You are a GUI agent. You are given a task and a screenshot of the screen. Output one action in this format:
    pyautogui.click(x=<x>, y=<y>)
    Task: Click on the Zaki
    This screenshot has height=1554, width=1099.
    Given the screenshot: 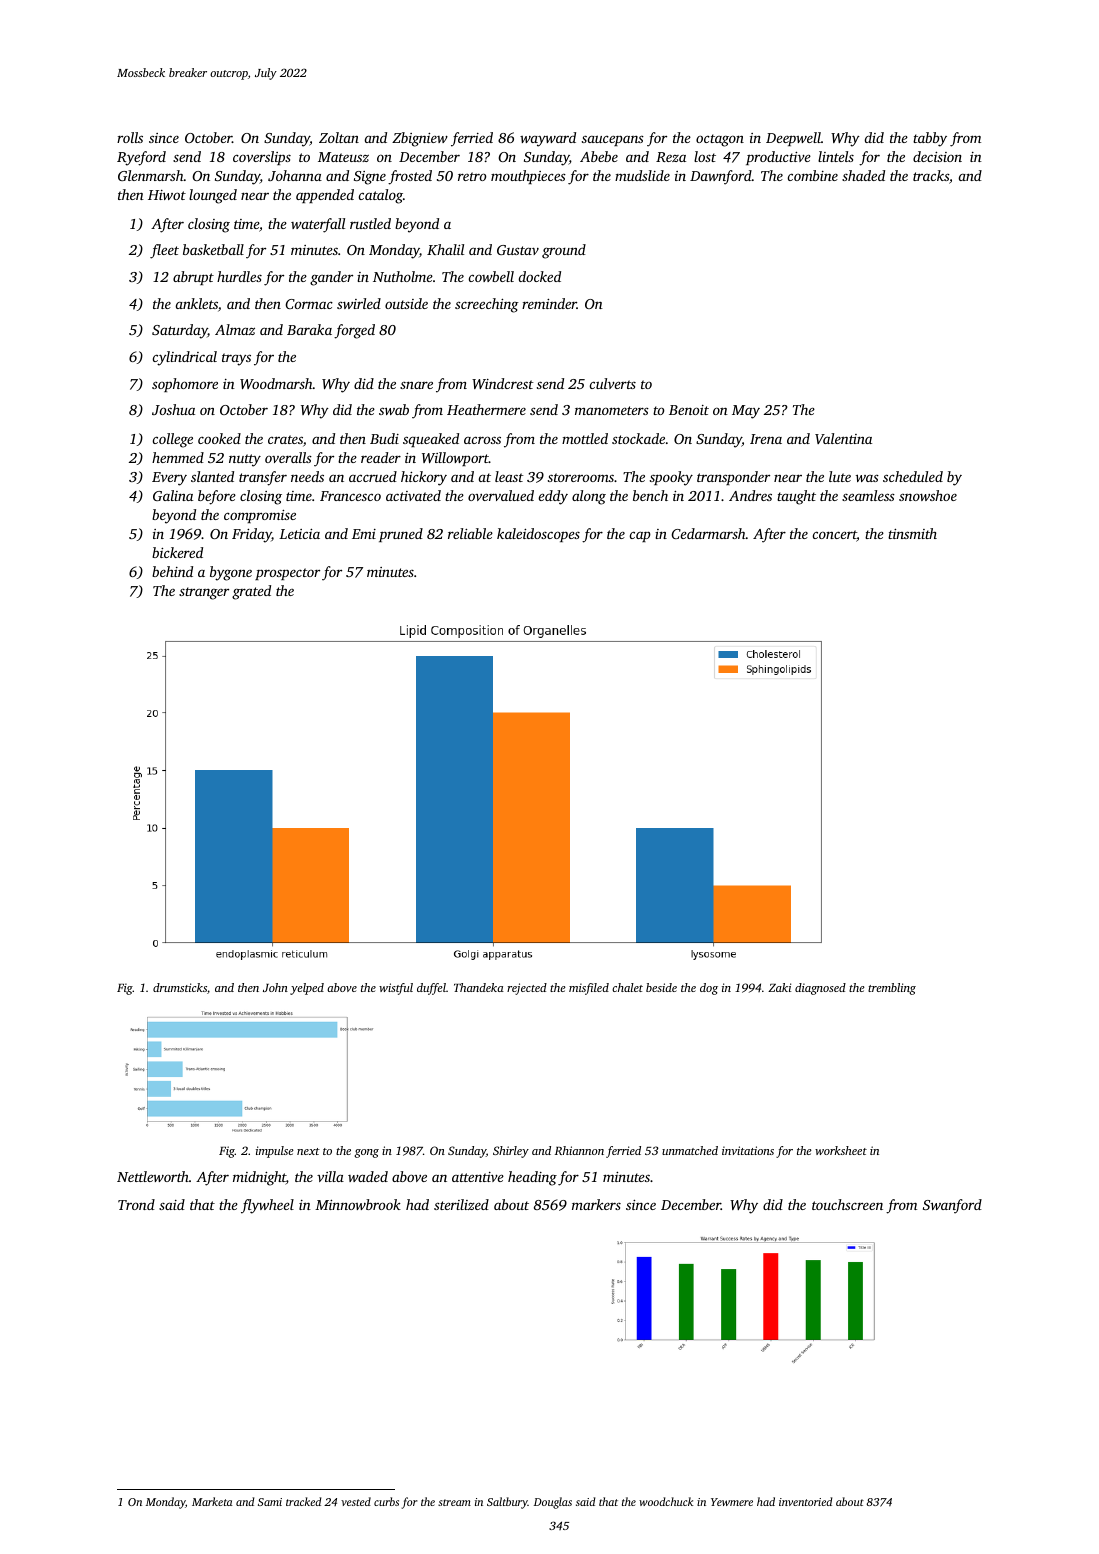 What is the action you would take?
    pyautogui.click(x=779, y=987)
